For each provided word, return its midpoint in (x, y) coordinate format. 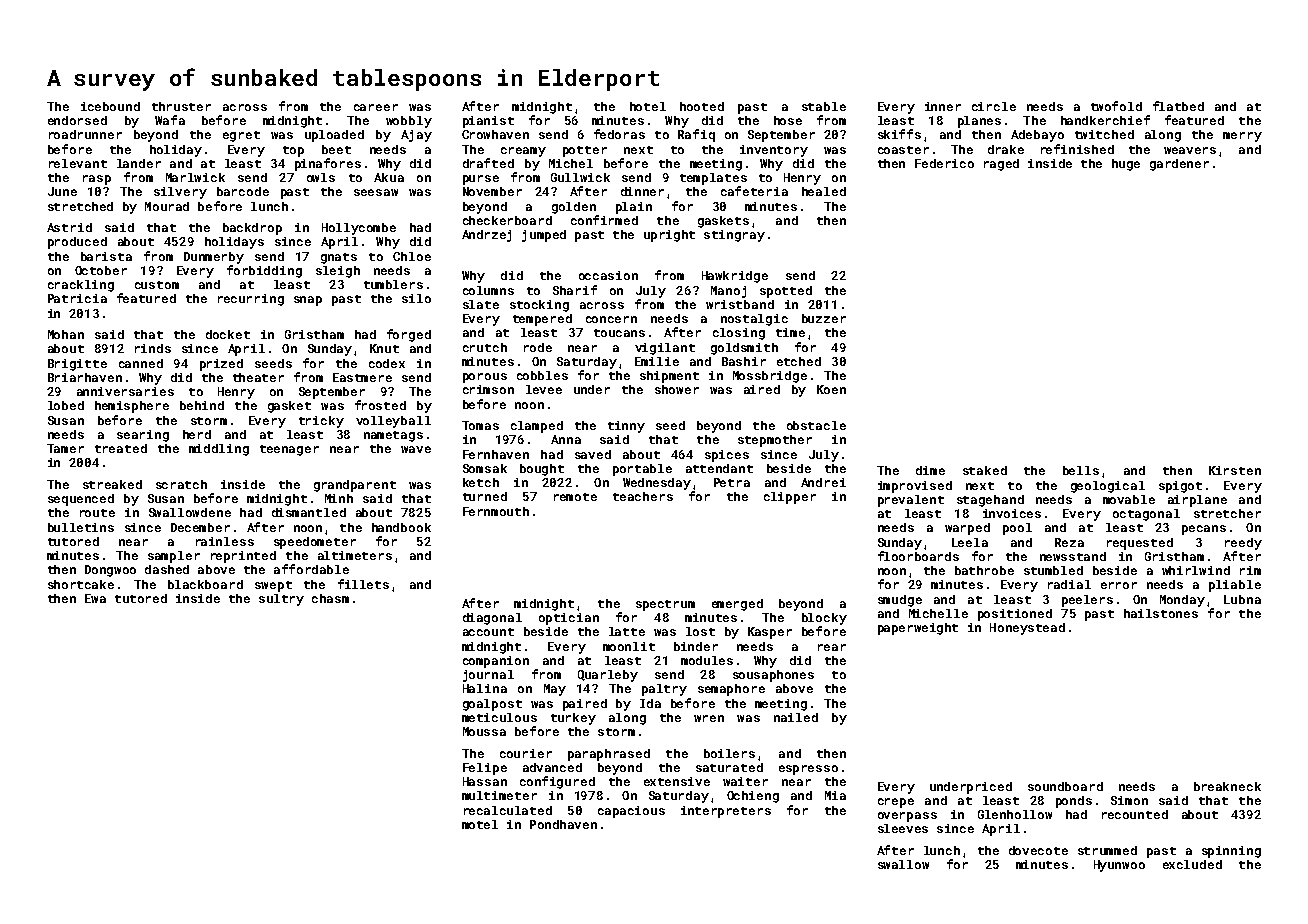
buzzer (824, 318)
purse (481, 180)
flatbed (1178, 106)
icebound (110, 106)
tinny (626, 427)
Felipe (485, 769)
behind (202, 405)
